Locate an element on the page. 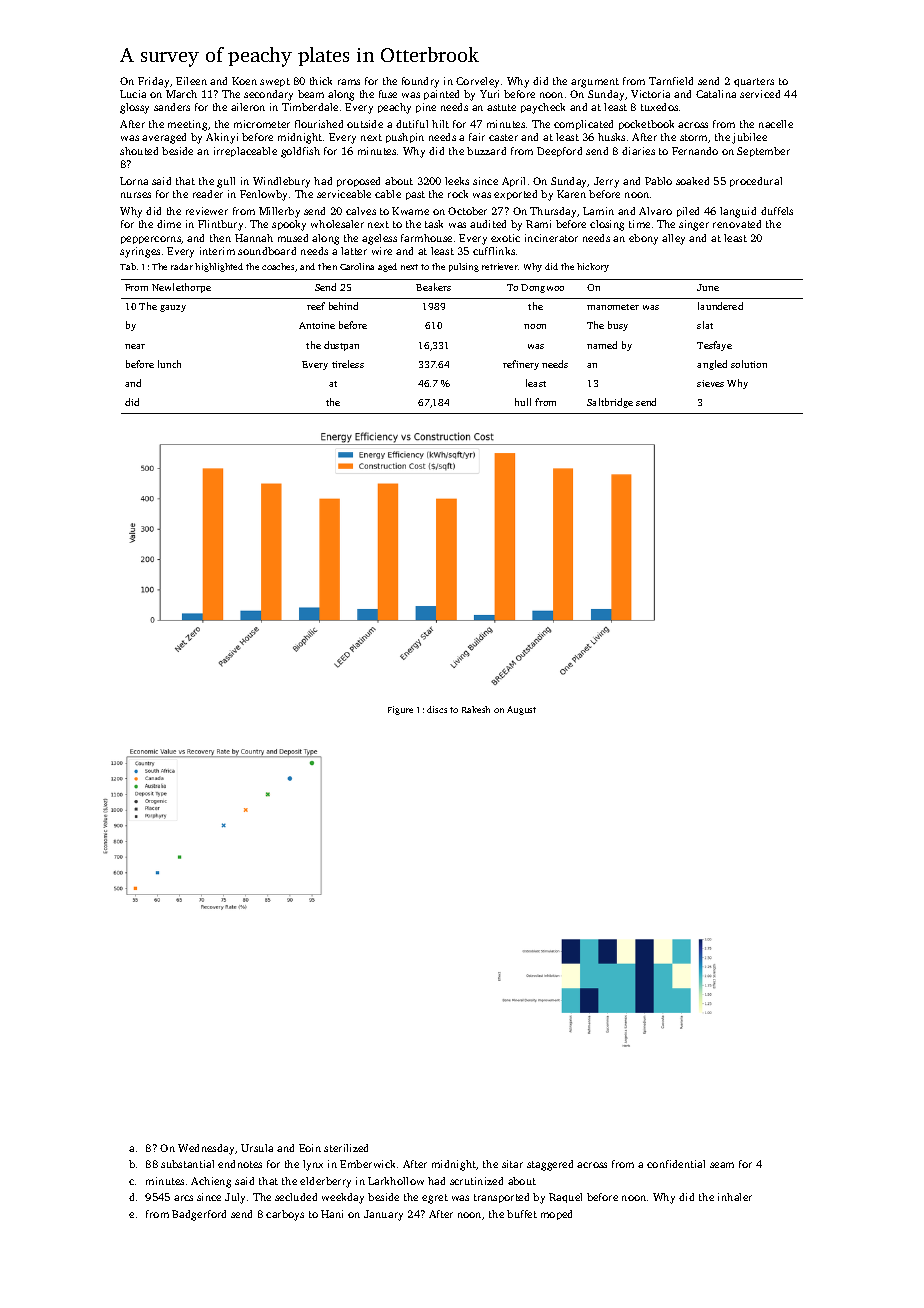  Rakesh is located at coordinates (476, 709).
